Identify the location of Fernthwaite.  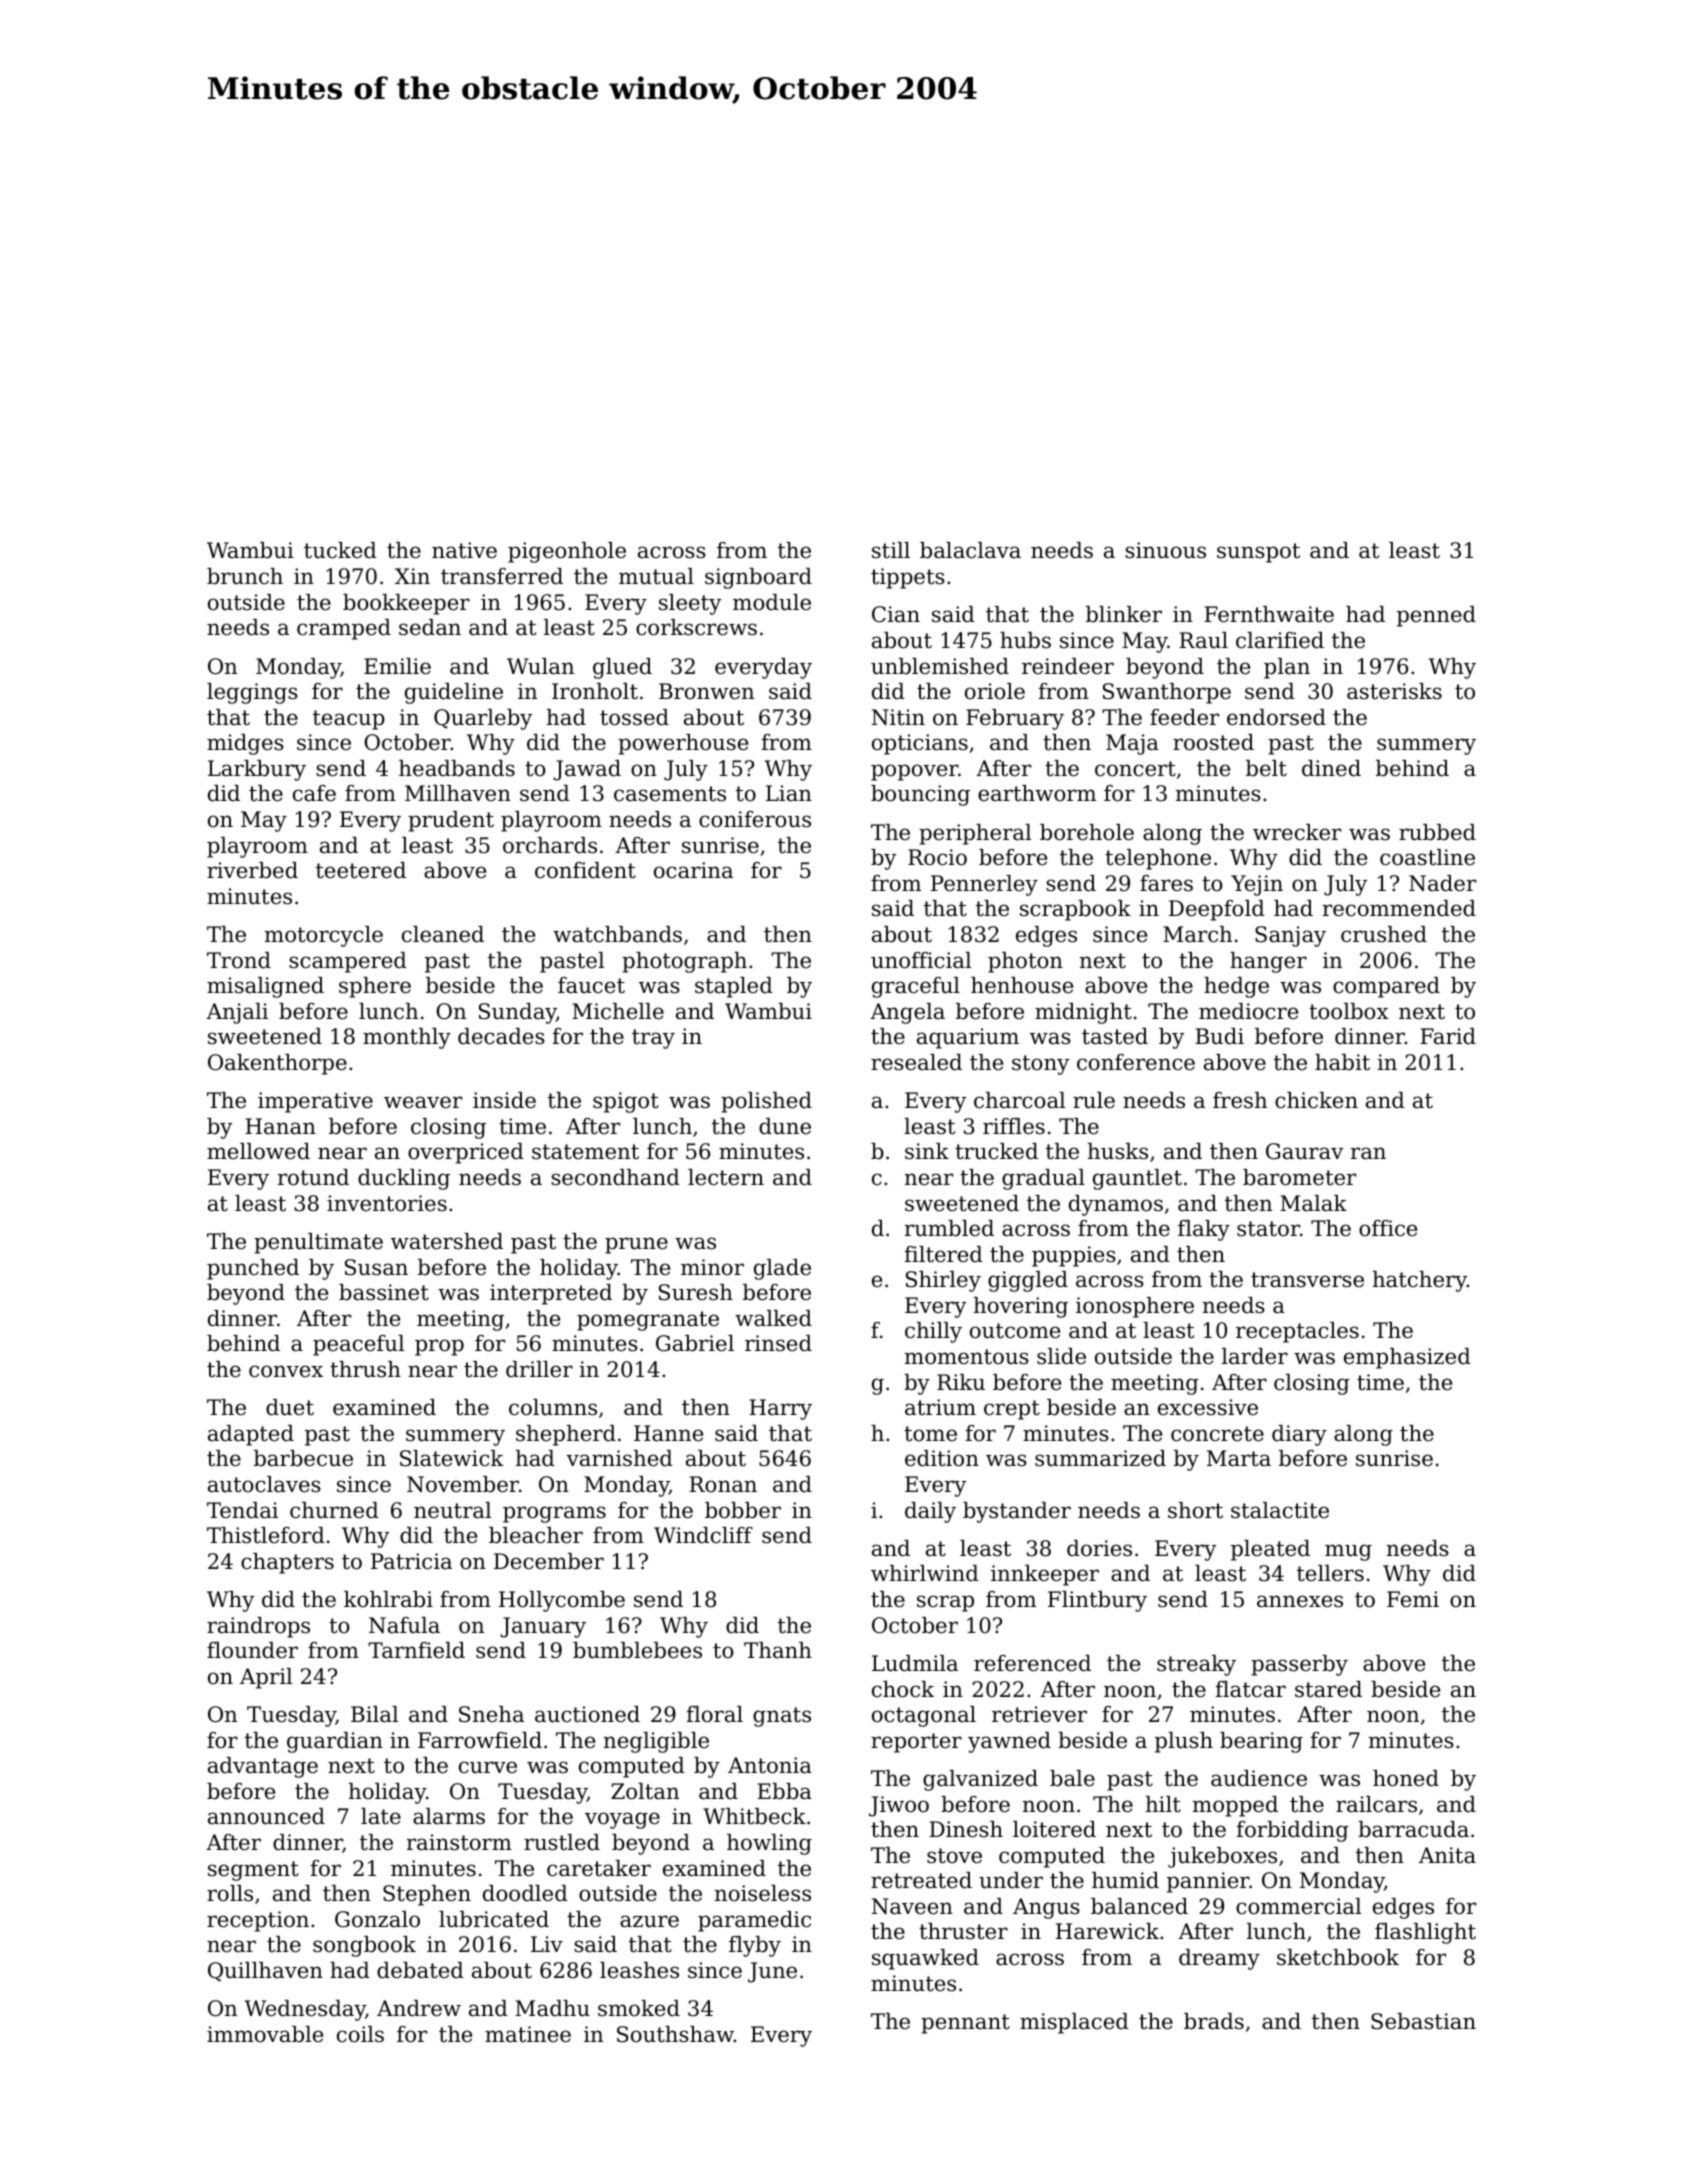
(1269, 614).
